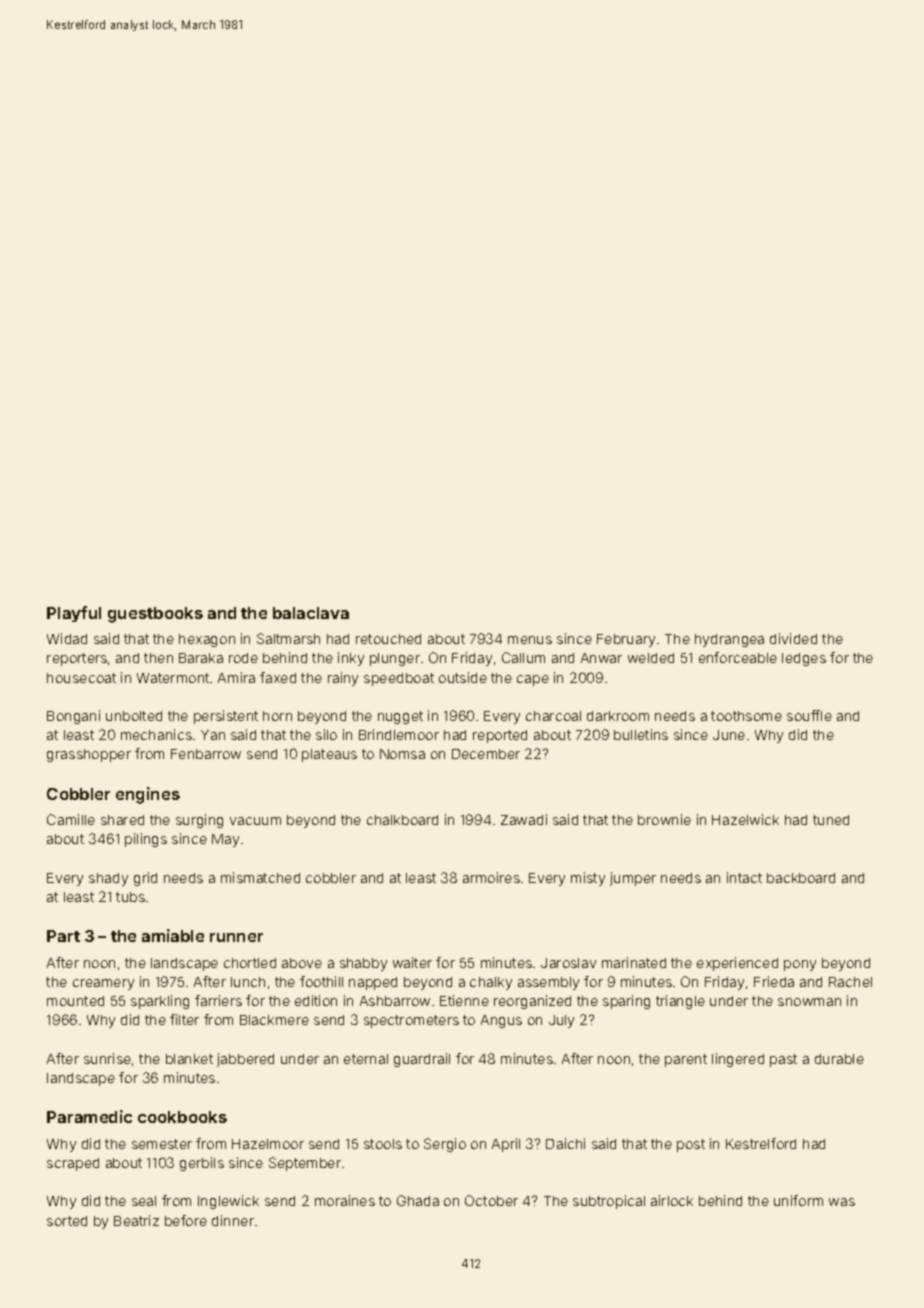 The height and width of the image is (1308, 924). I want to click on guardrail, so click(422, 1060).
